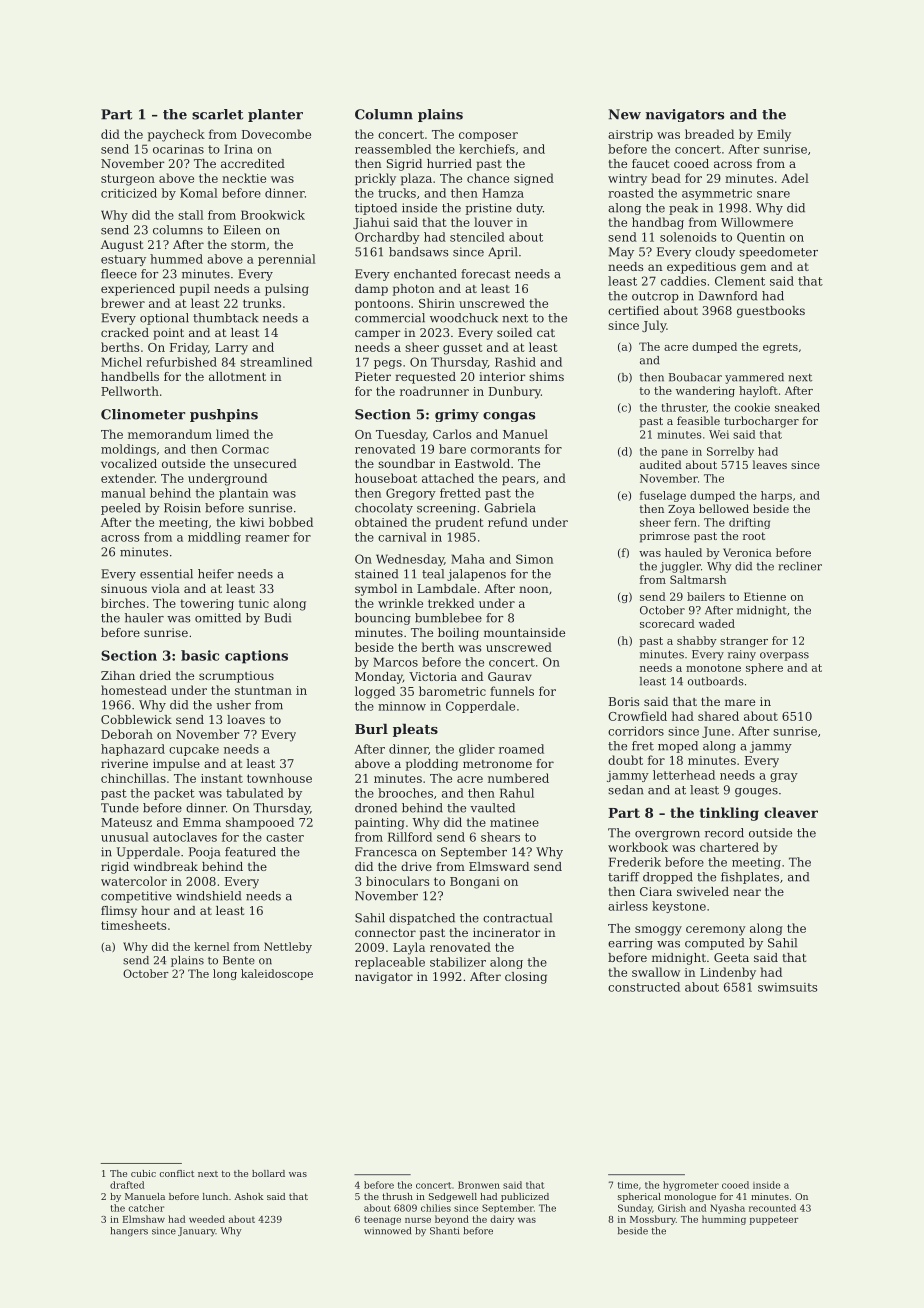  What do you see at coordinates (661, 464) in the page?
I see `audited` at bounding box center [661, 464].
